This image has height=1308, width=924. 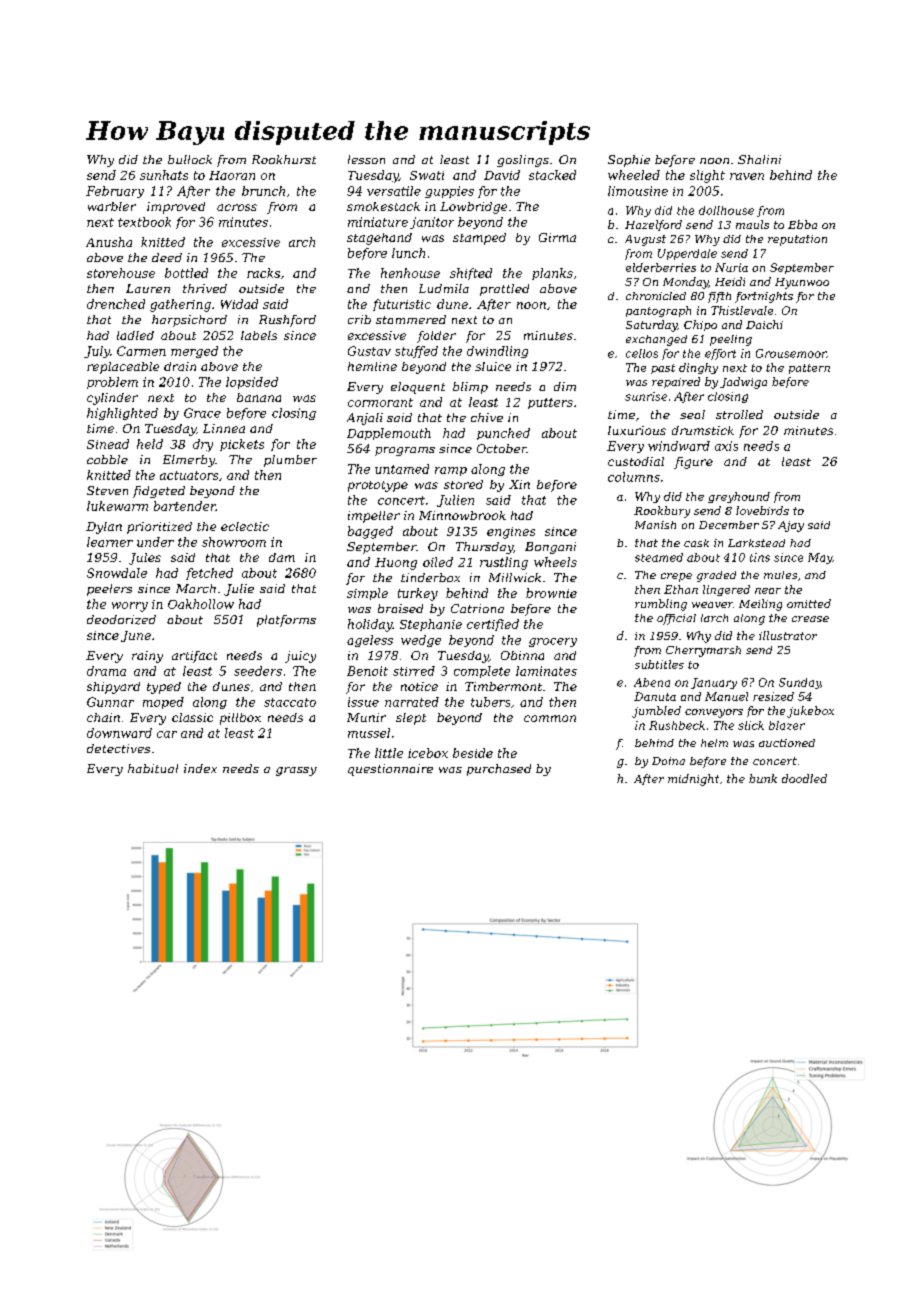 What do you see at coordinates (629, 161) in the image?
I see `Sophie` at bounding box center [629, 161].
